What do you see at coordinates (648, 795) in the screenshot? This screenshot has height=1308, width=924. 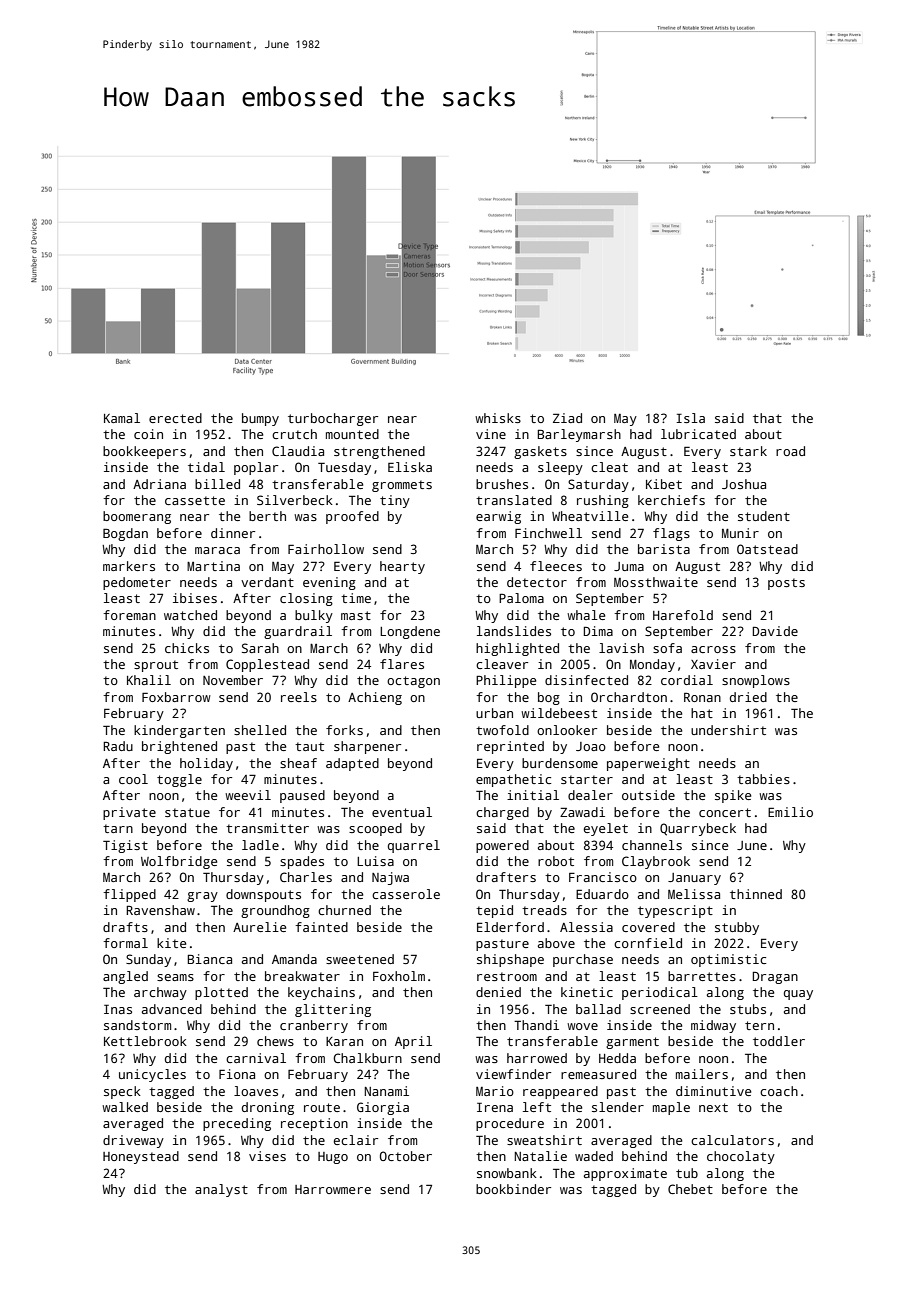 I see `outside` at bounding box center [648, 795].
